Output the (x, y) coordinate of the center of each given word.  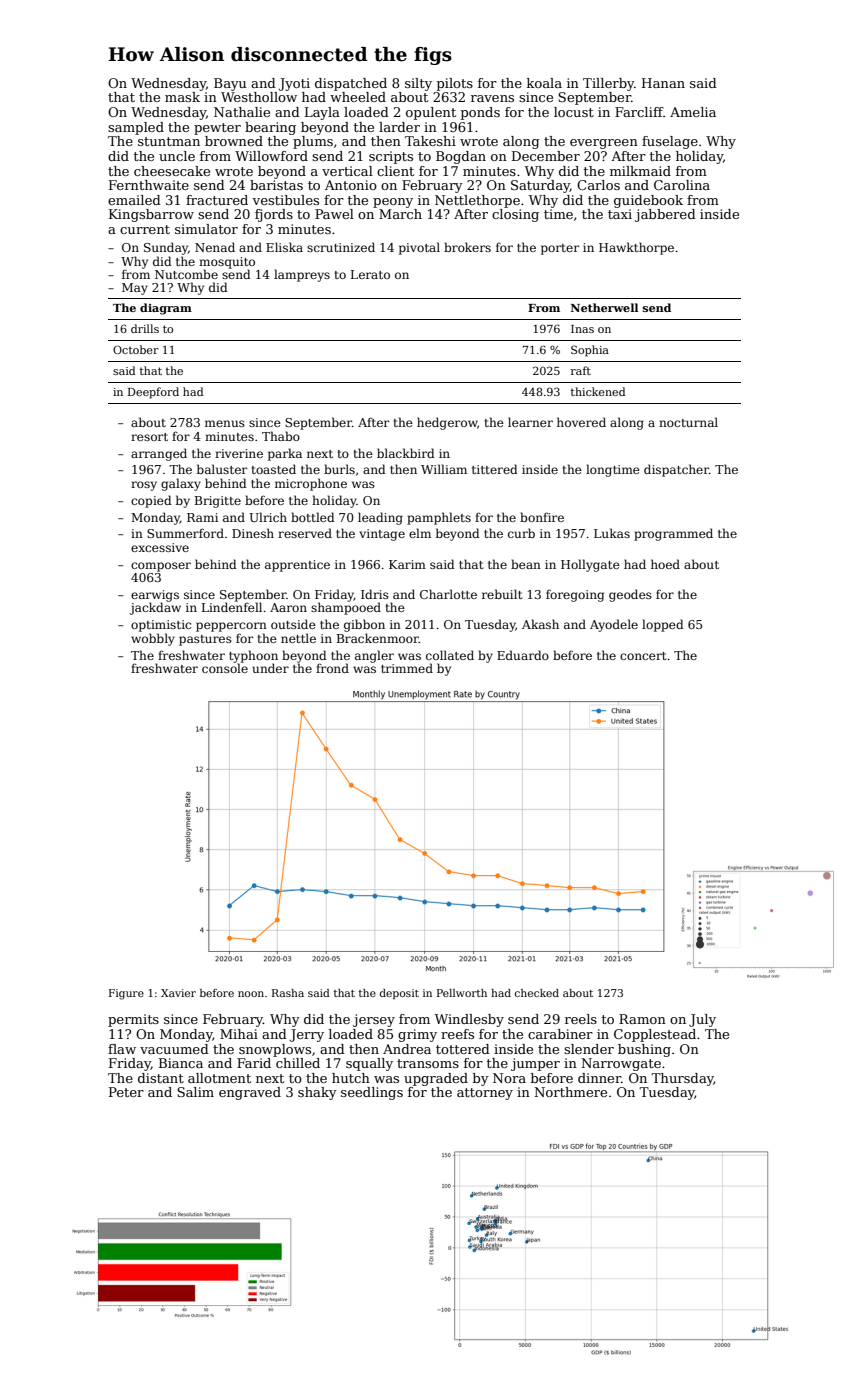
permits (133, 1020)
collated (450, 655)
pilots (455, 84)
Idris (375, 594)
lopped (663, 625)
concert (643, 656)
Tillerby (608, 84)
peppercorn (231, 627)
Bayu (230, 84)
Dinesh (253, 533)
